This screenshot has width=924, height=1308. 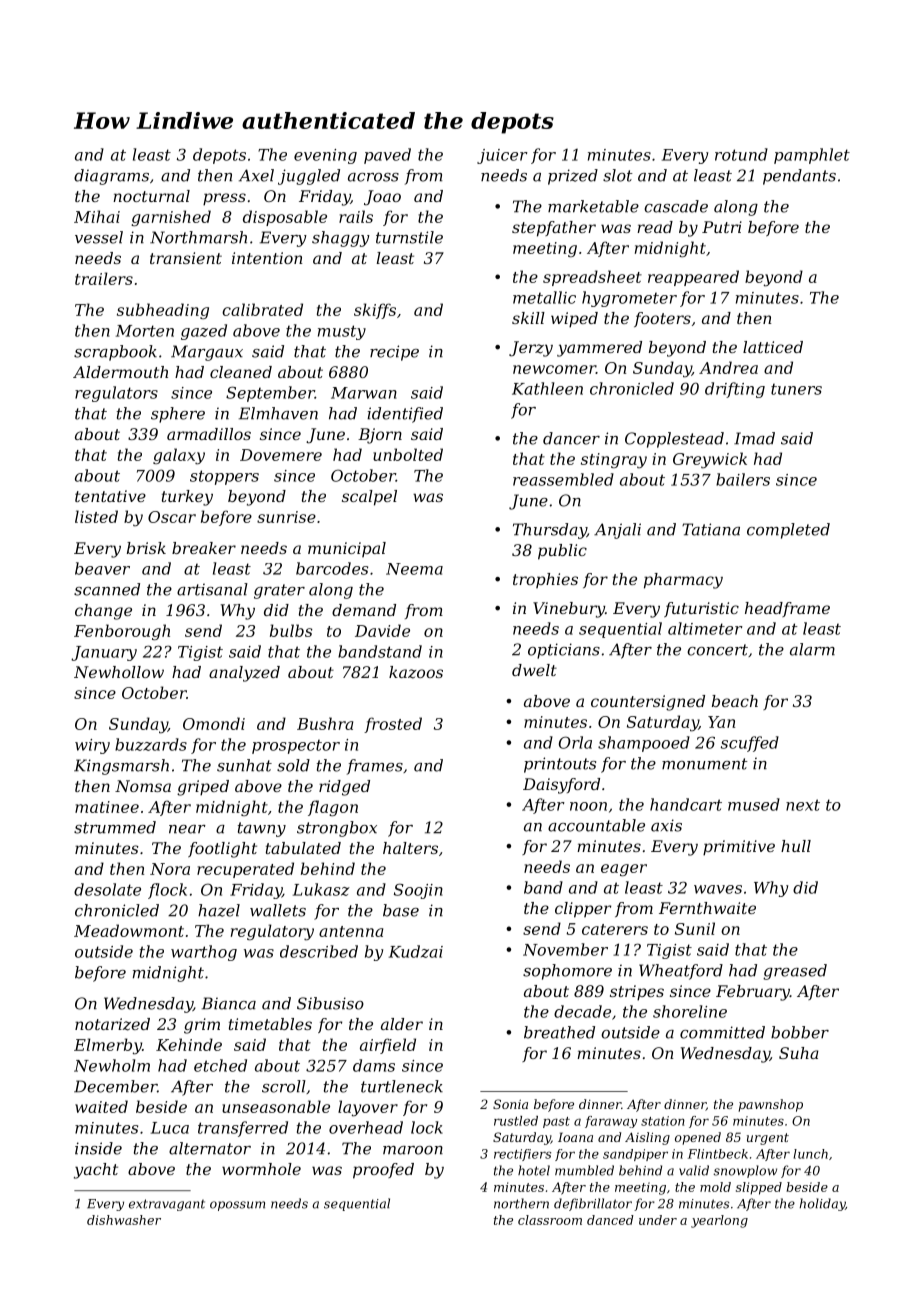 I want to click on Luca, so click(x=170, y=1128).
